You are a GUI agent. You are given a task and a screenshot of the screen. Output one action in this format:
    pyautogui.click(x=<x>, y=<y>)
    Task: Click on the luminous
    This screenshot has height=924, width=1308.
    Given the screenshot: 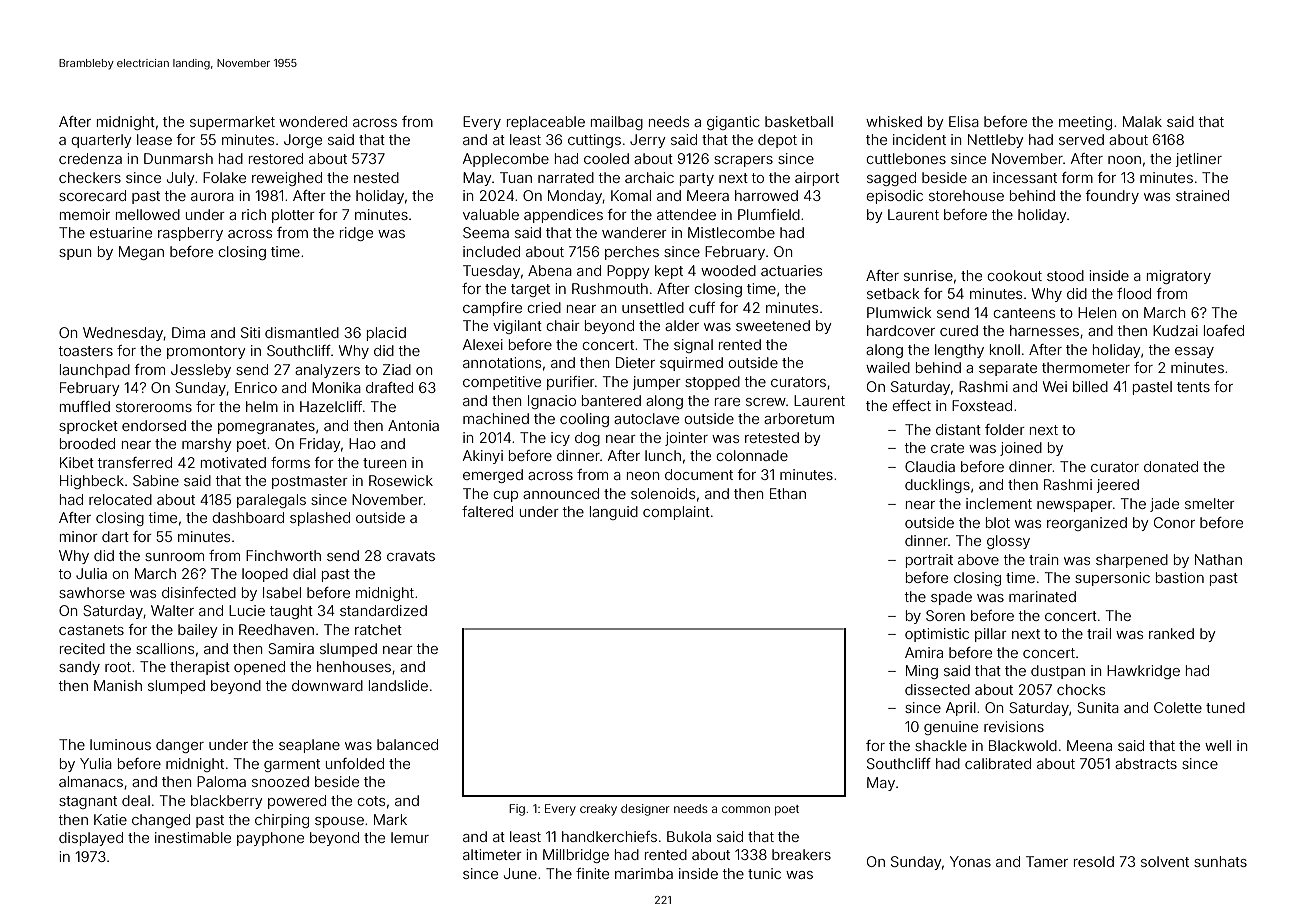 What is the action you would take?
    pyautogui.click(x=120, y=744)
